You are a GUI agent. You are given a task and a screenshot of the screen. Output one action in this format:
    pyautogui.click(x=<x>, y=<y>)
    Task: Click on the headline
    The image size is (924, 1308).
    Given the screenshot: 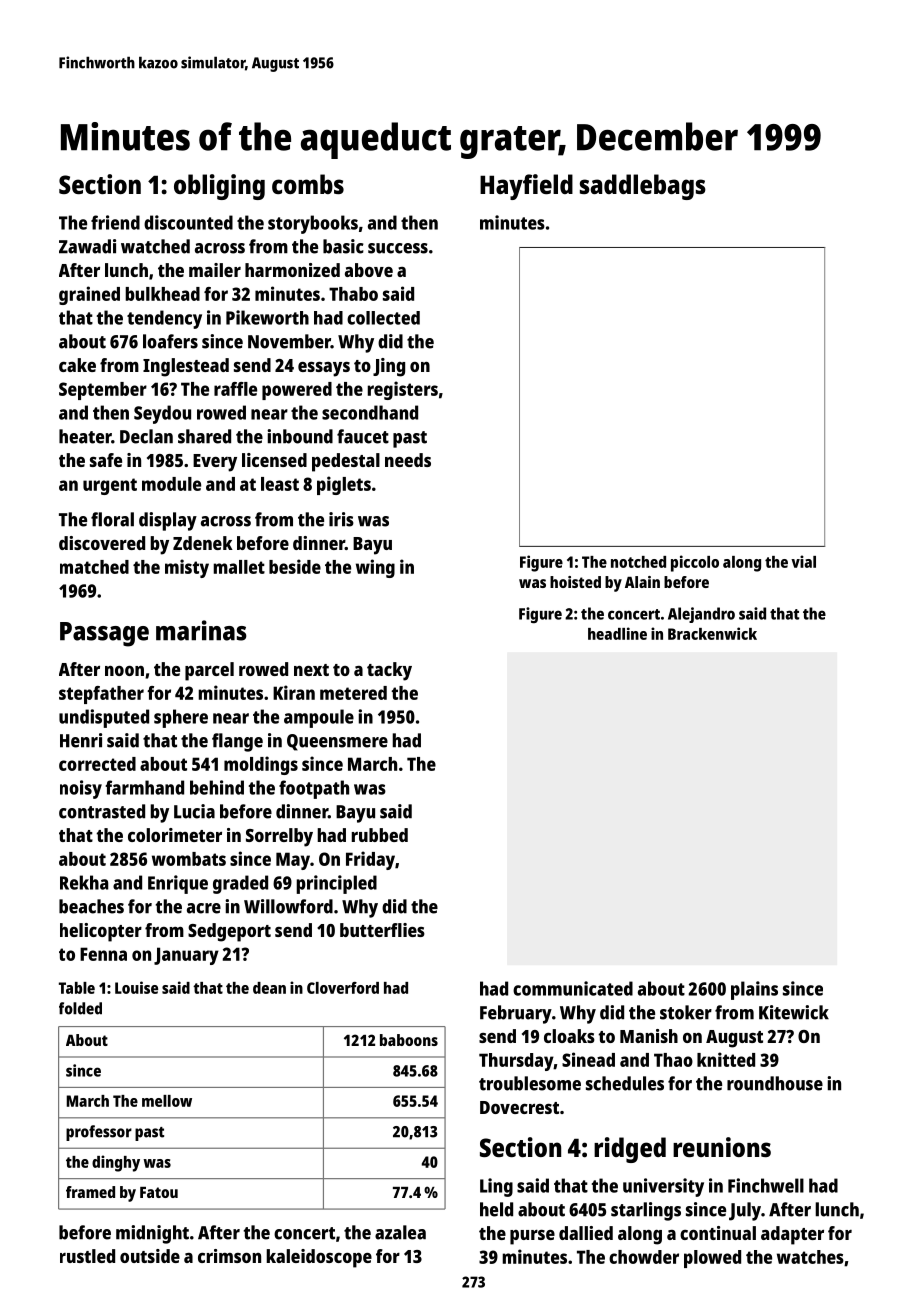 What is the action you would take?
    pyautogui.click(x=617, y=633)
